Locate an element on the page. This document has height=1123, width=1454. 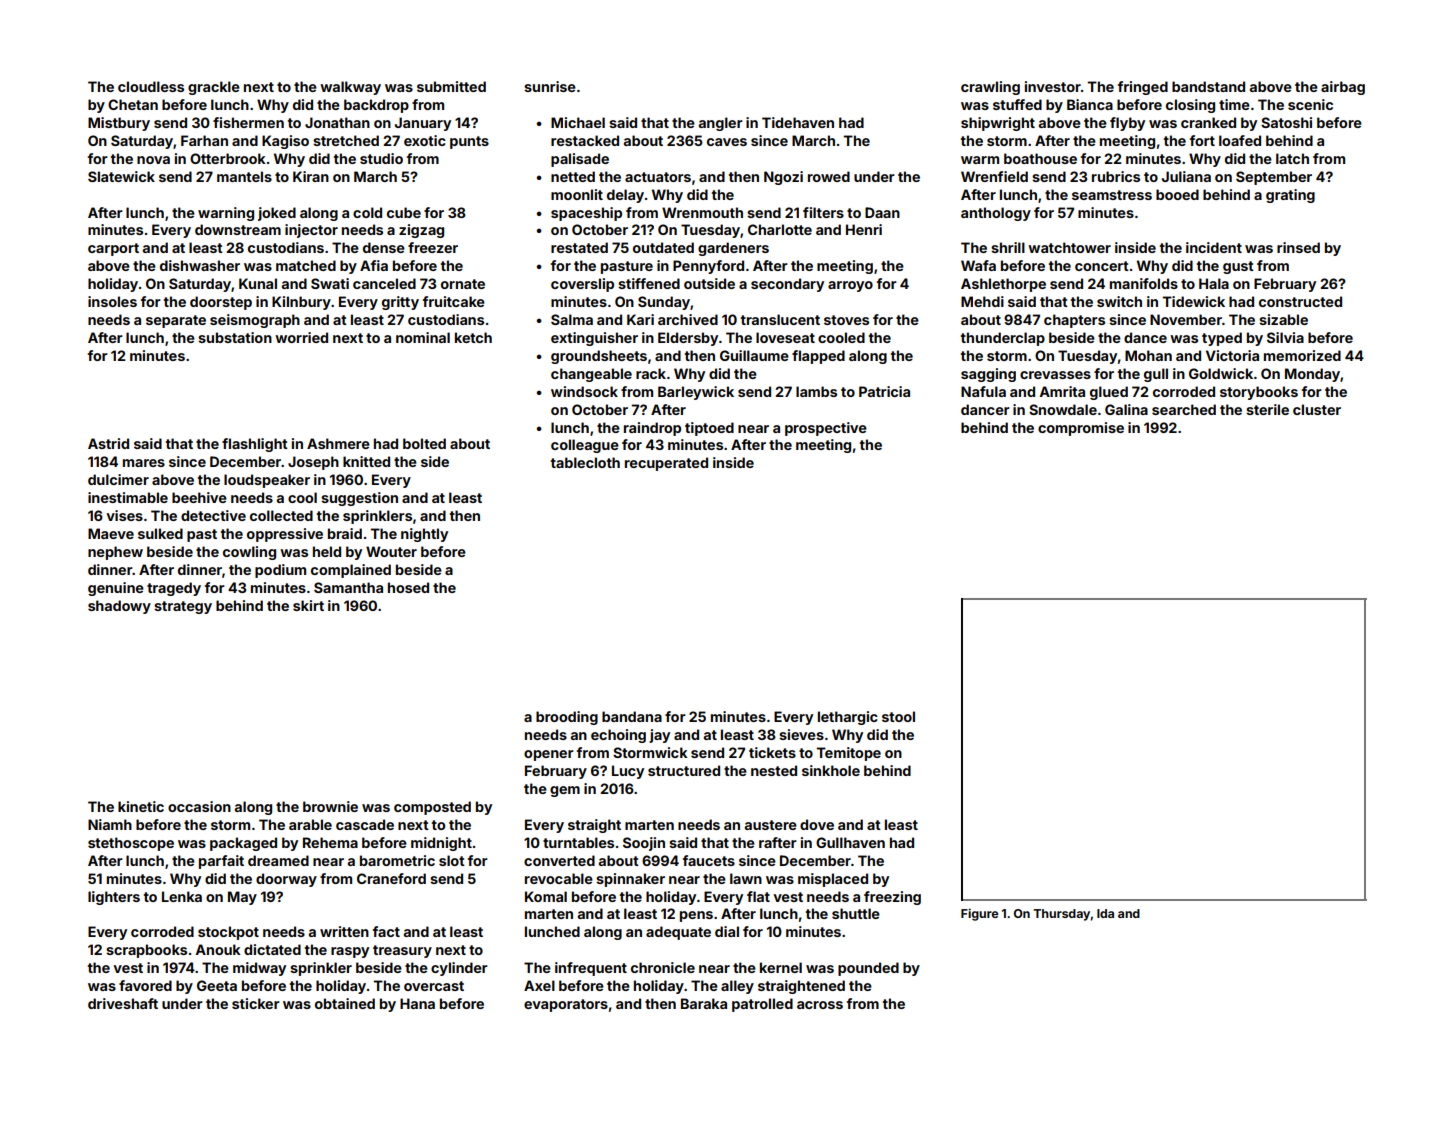
cluster is located at coordinates (1317, 409).
